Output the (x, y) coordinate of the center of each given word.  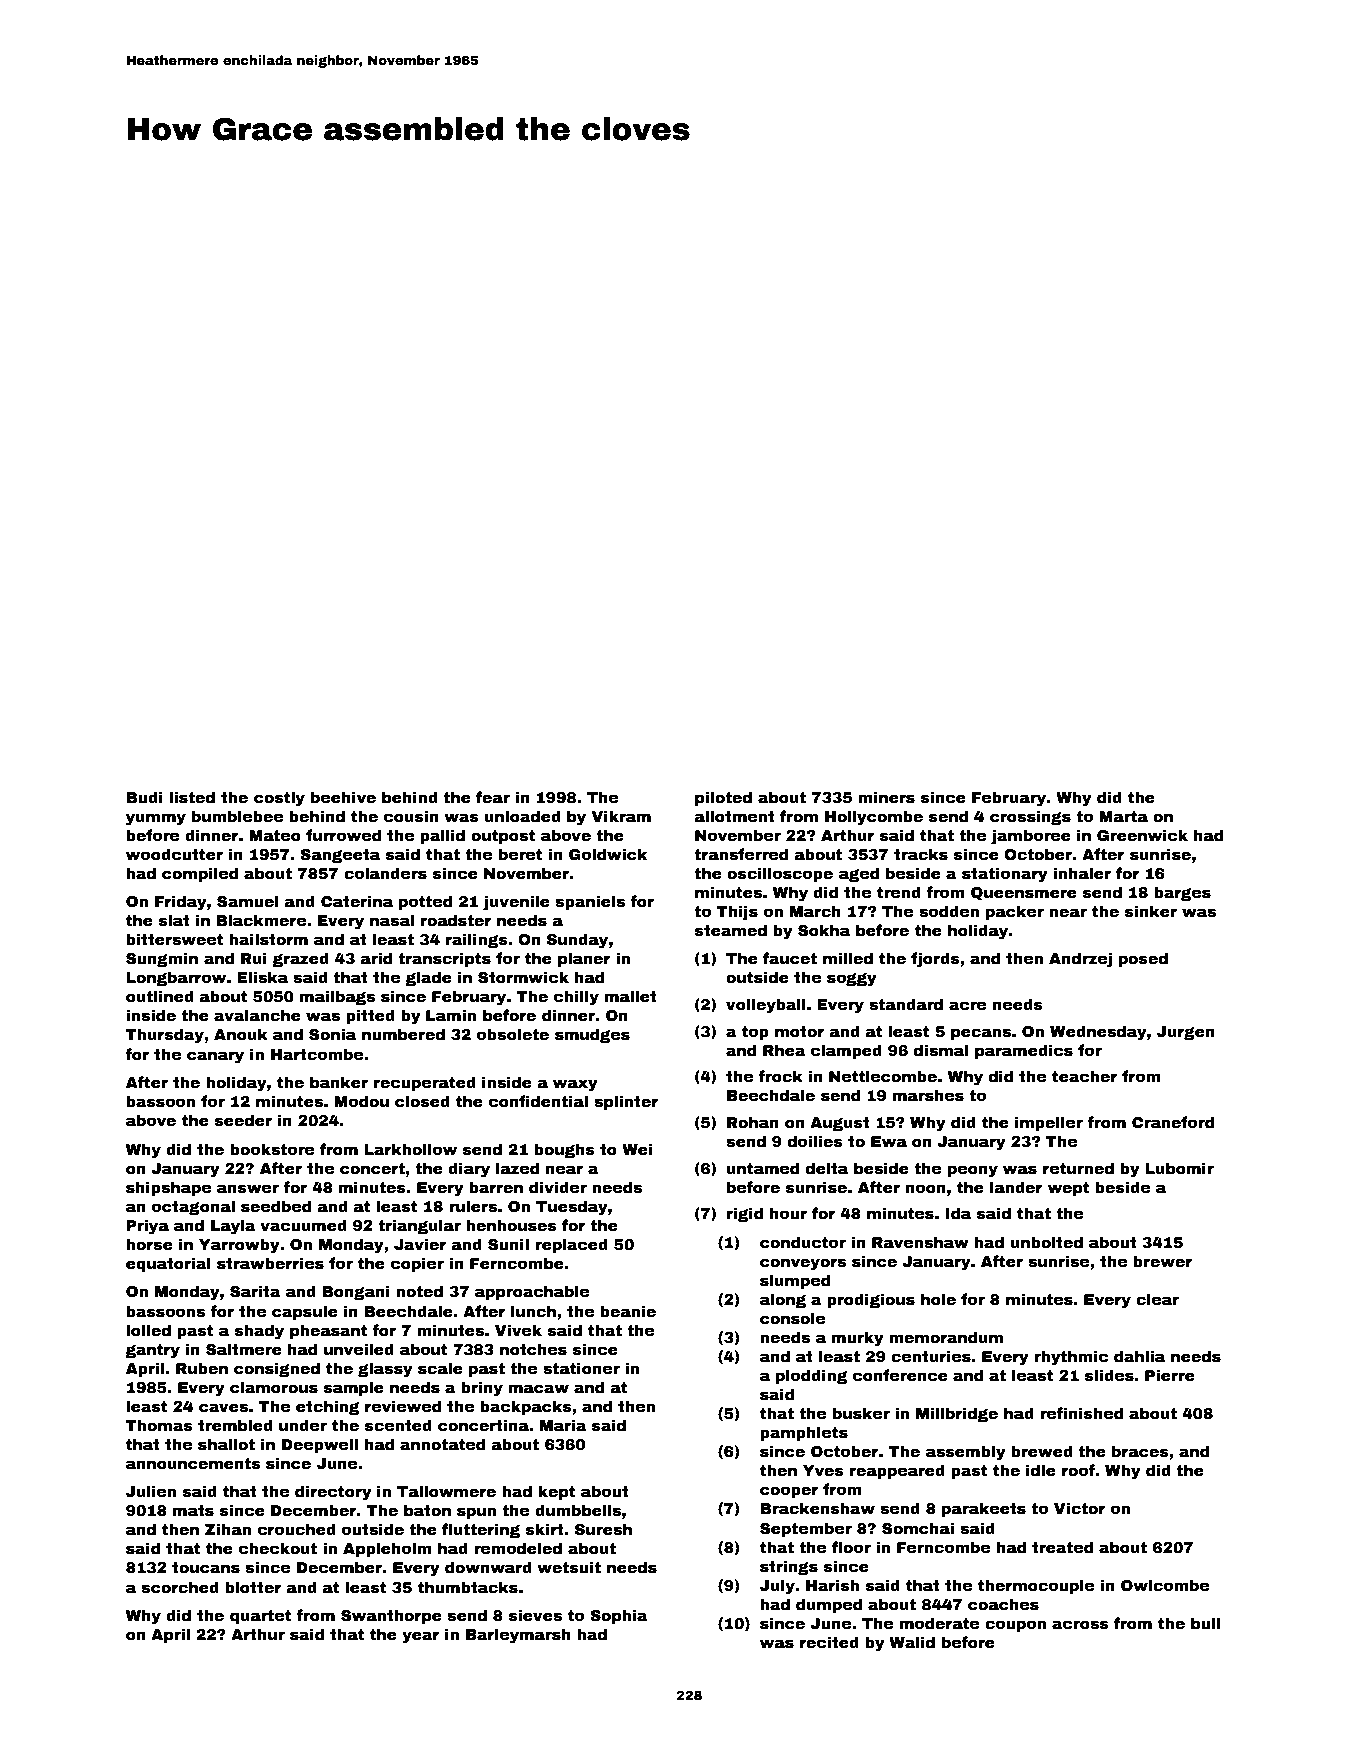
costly (279, 799)
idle (1041, 1470)
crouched (297, 1529)
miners (886, 797)
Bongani (356, 1292)
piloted (723, 798)
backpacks (526, 1407)
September (806, 1529)
